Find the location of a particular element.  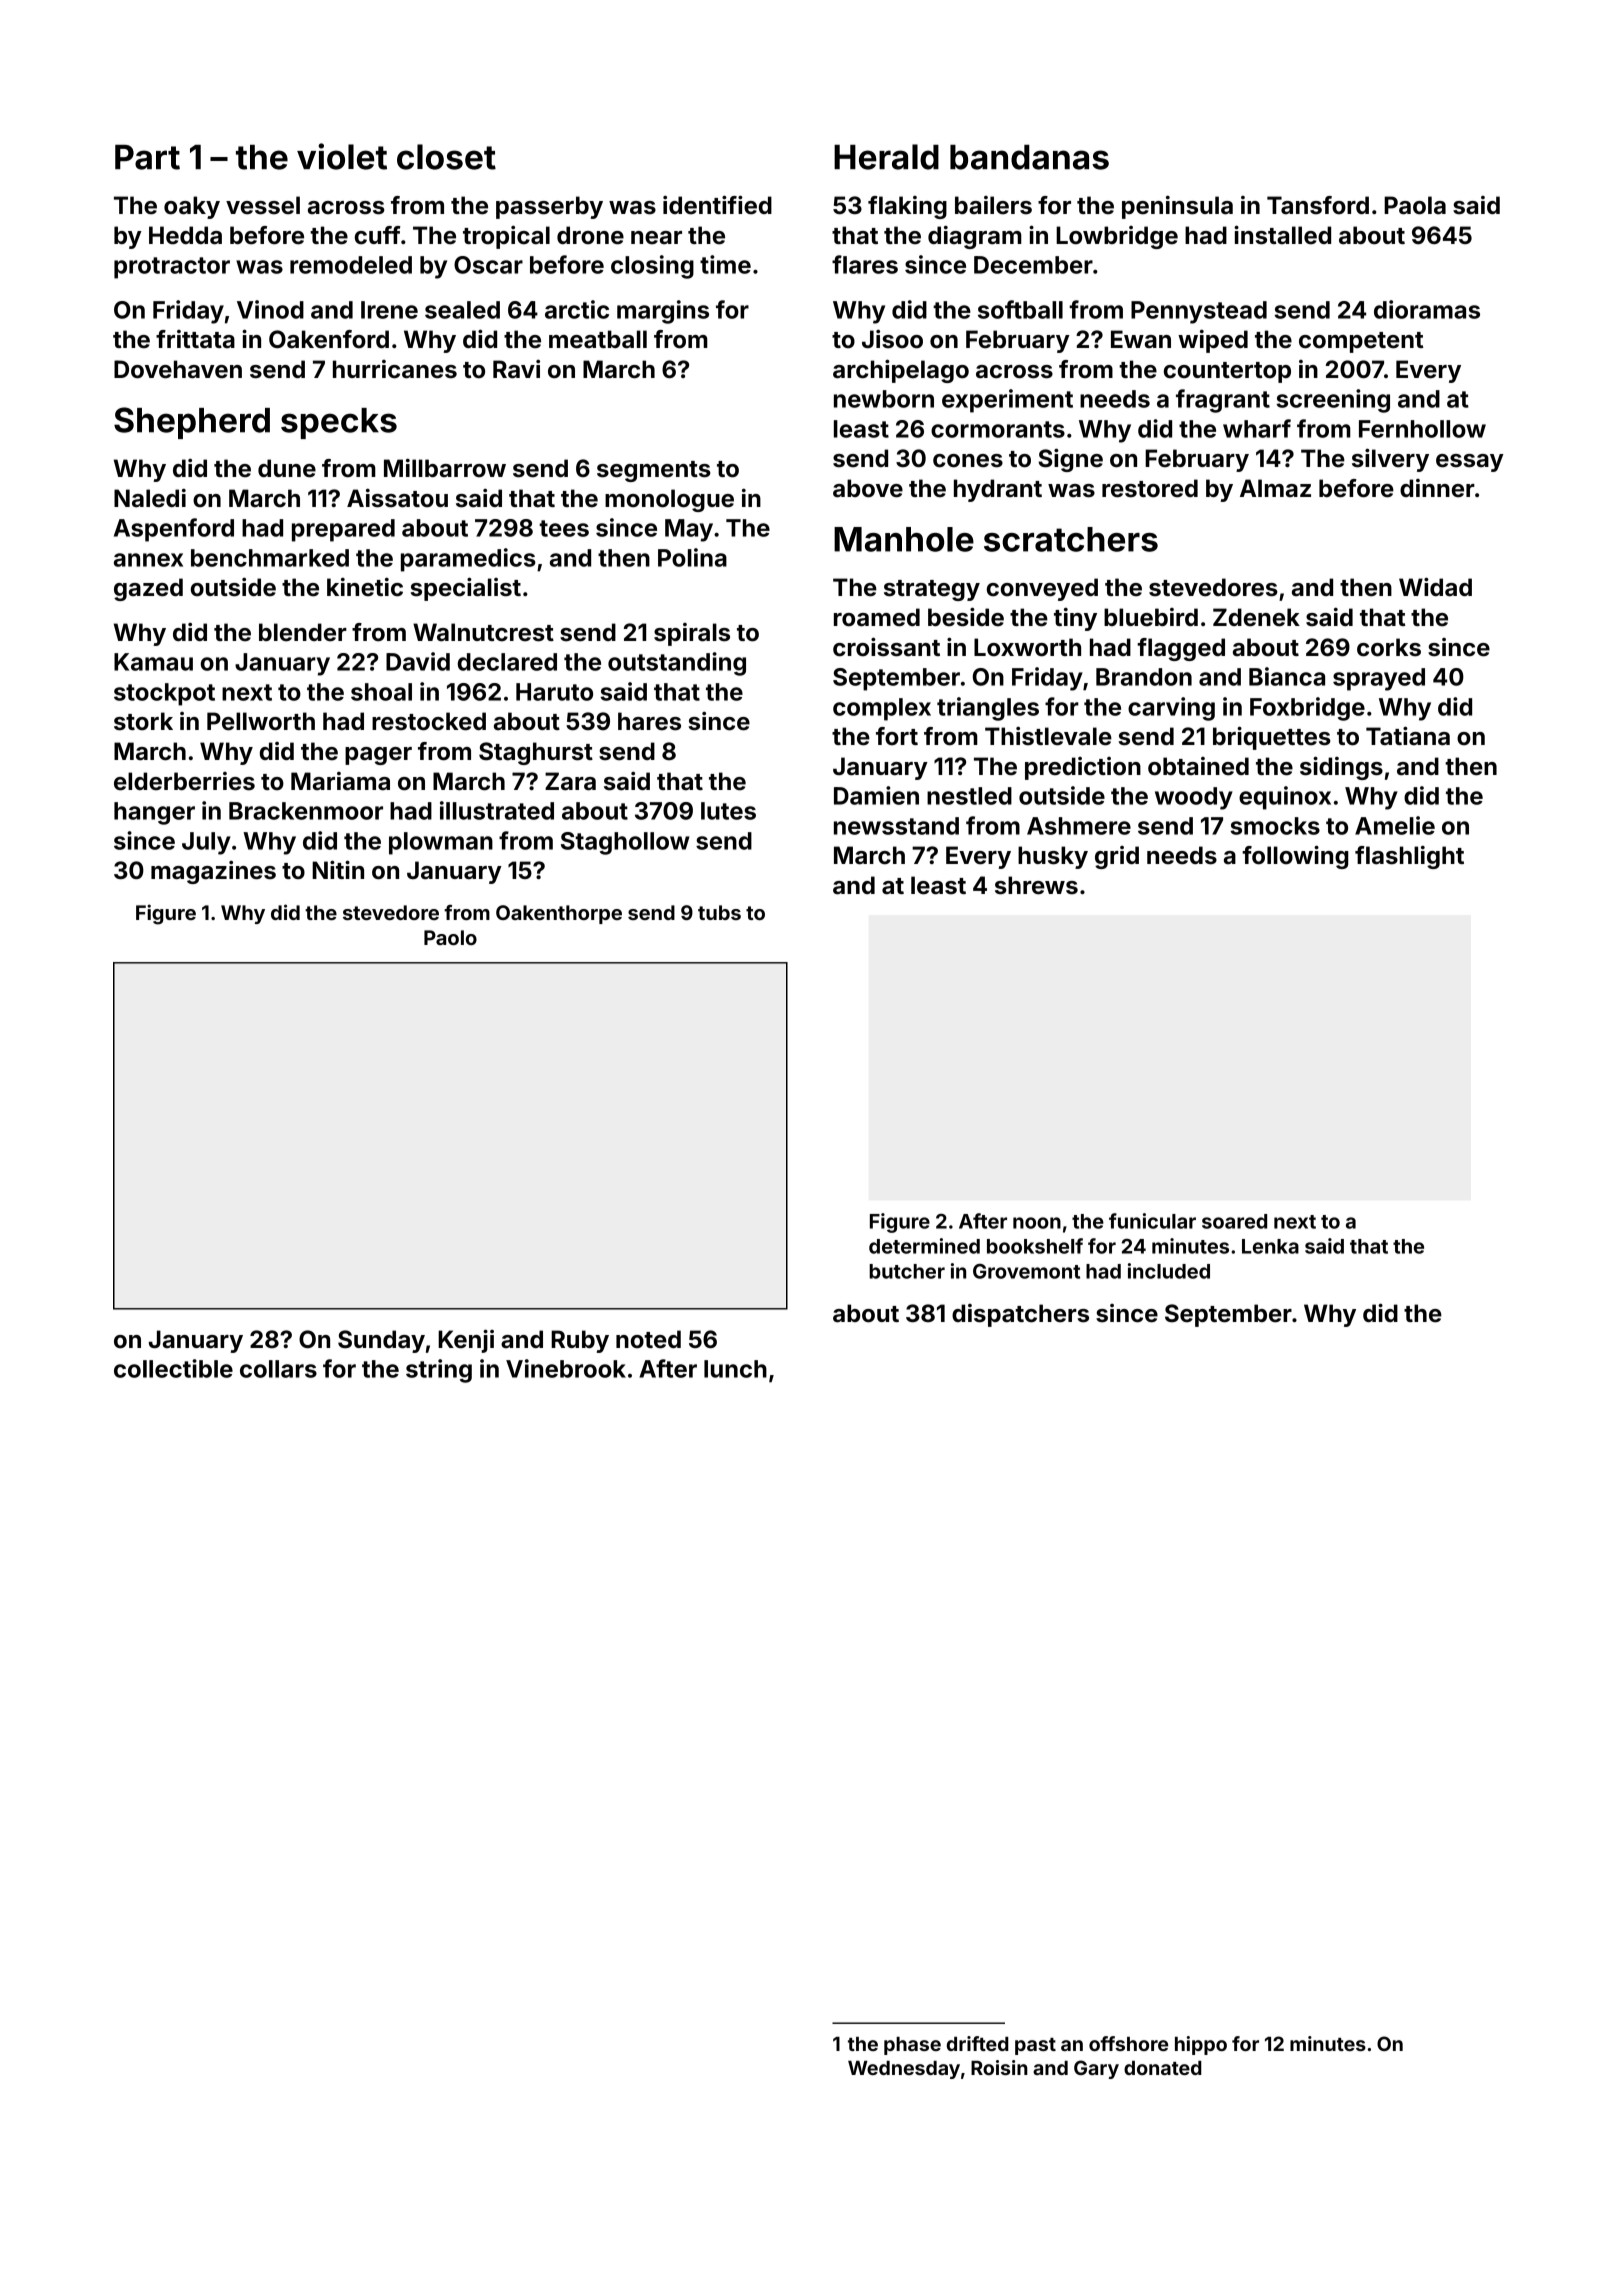

stork is located at coordinates (143, 721).
